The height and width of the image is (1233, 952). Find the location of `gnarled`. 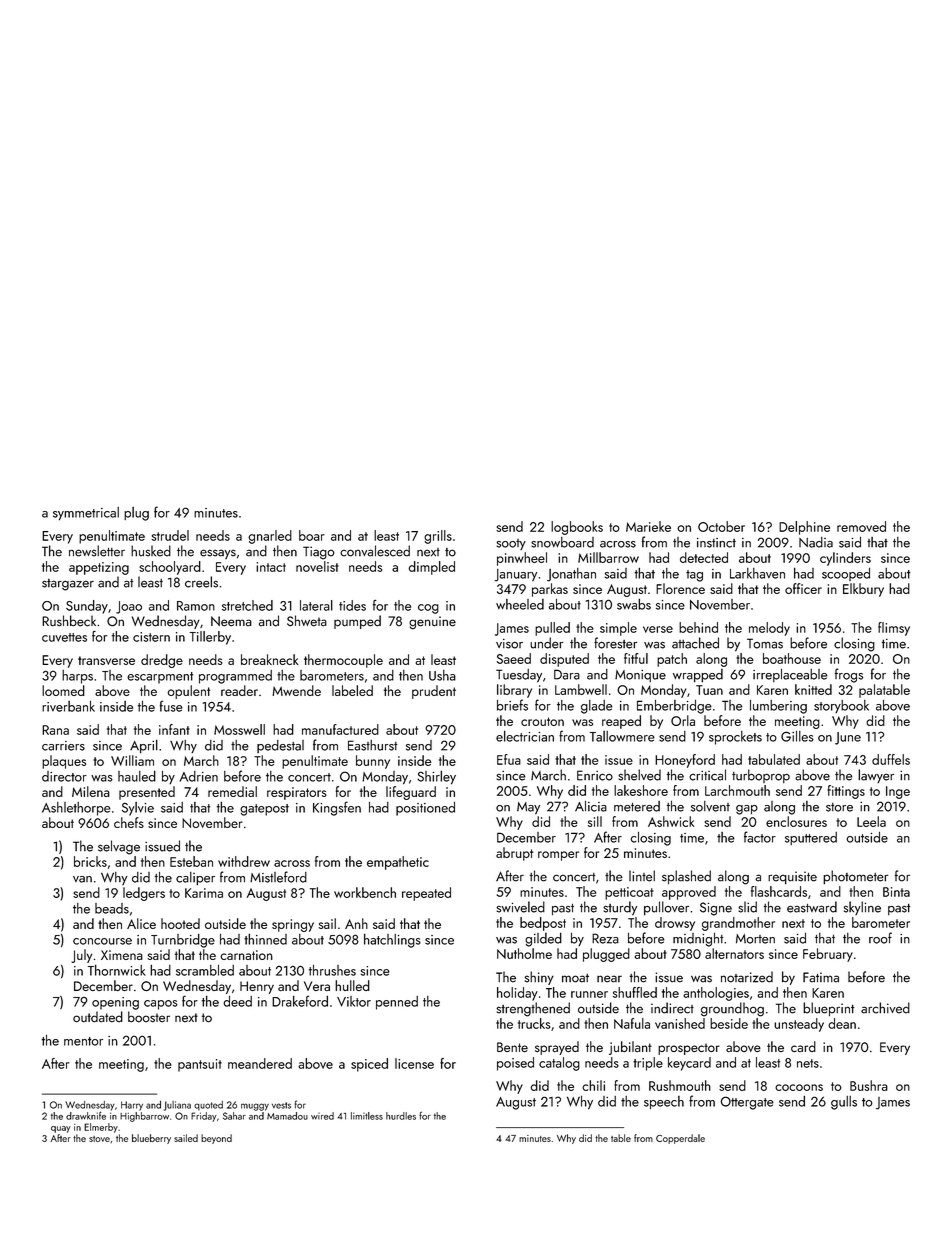

gnarled is located at coordinates (270, 537).
